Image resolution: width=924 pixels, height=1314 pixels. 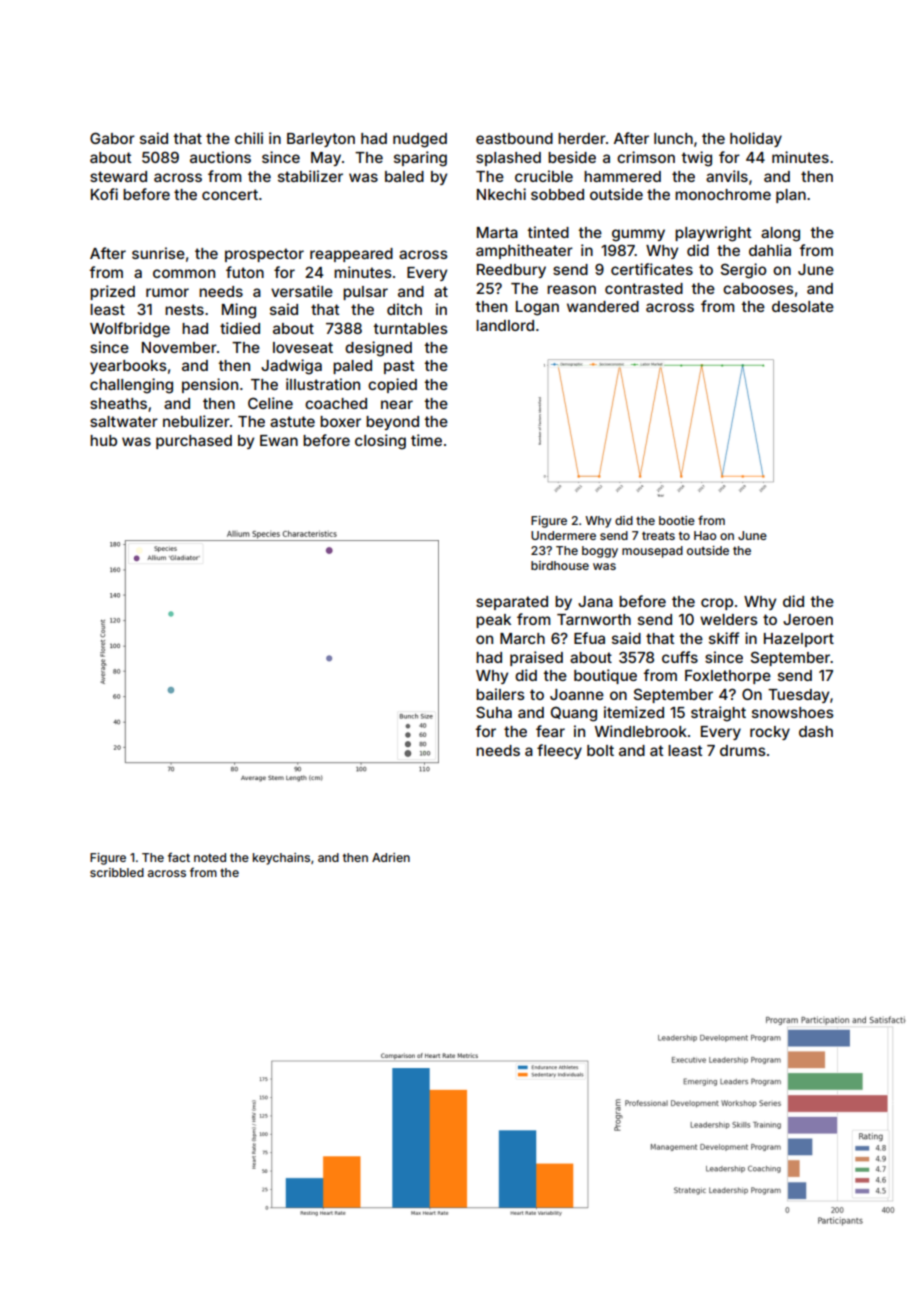 I want to click on Reedbury, so click(x=511, y=271).
